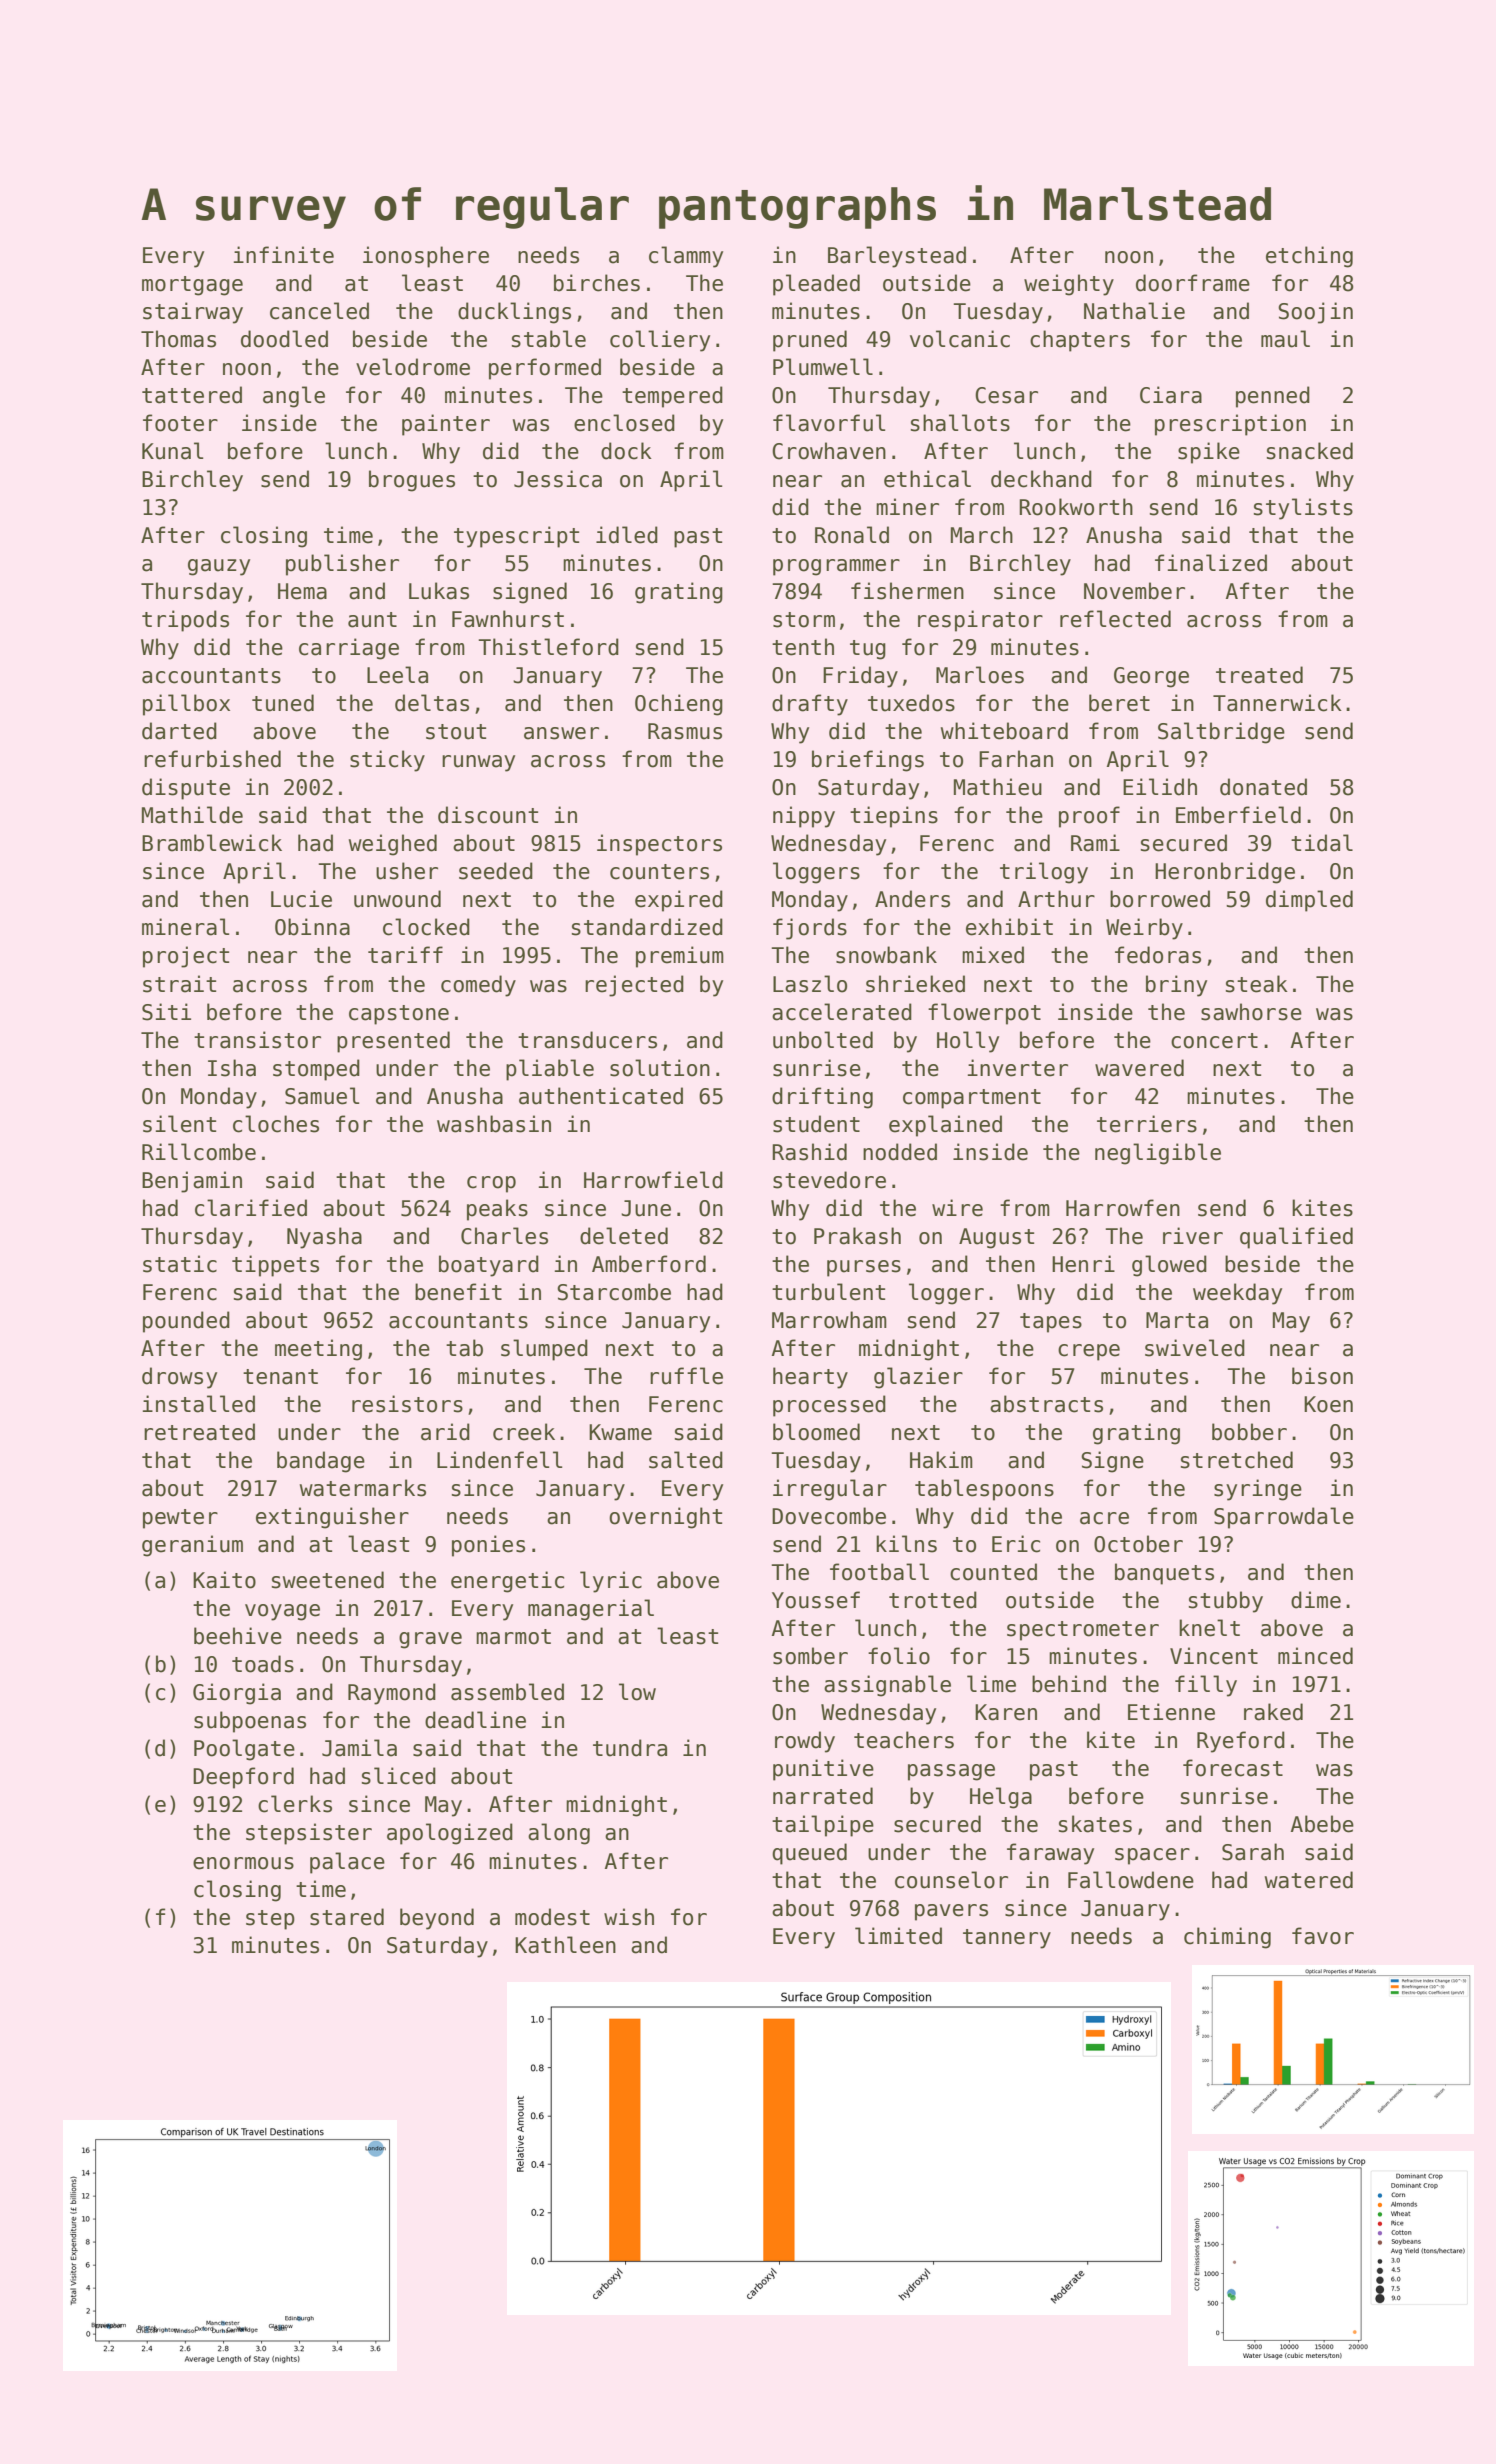 The height and width of the screenshot is (2464, 1496). I want to click on Deepford, so click(243, 1778).
